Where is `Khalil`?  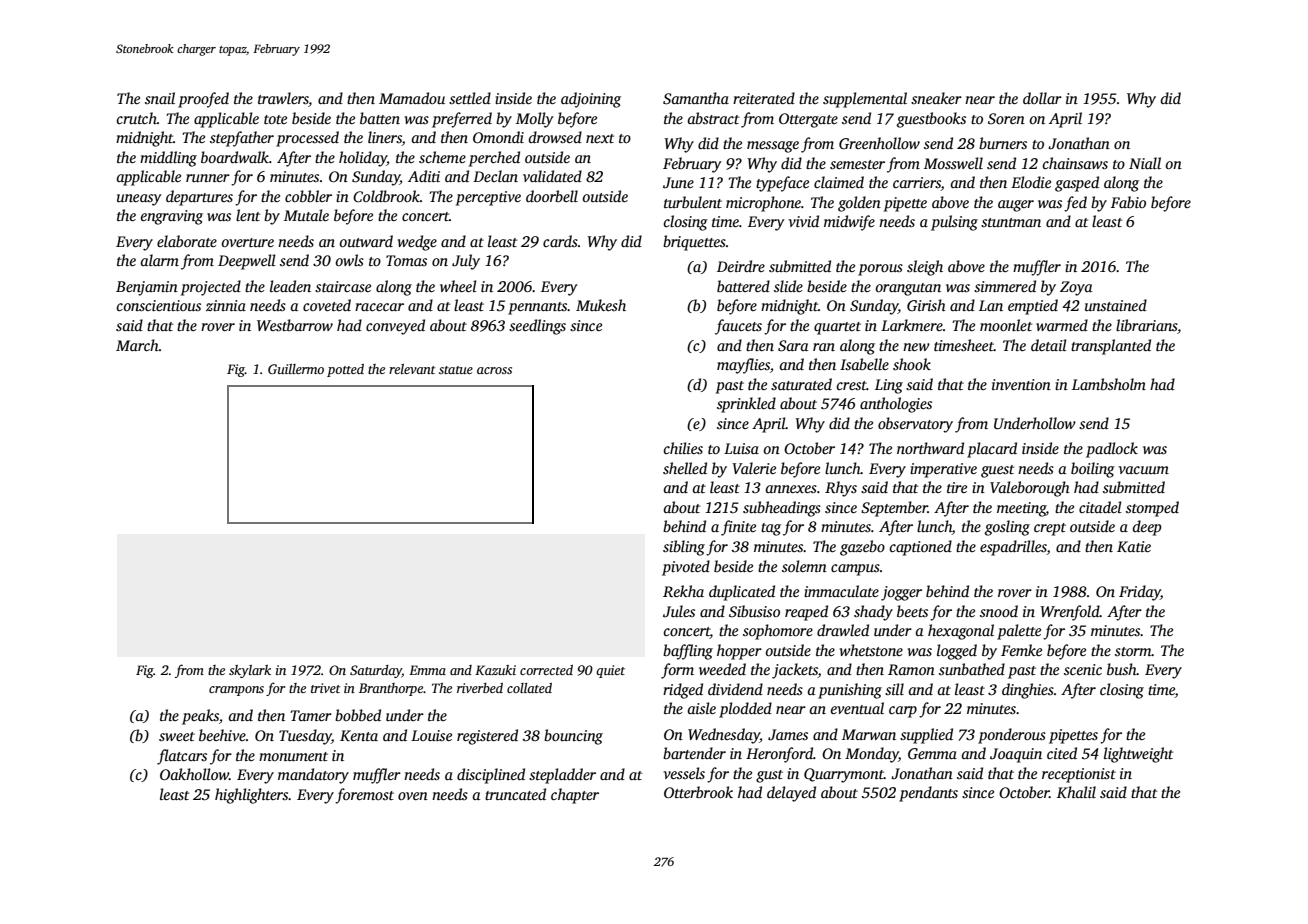
Khalil is located at coordinates (1076, 792).
